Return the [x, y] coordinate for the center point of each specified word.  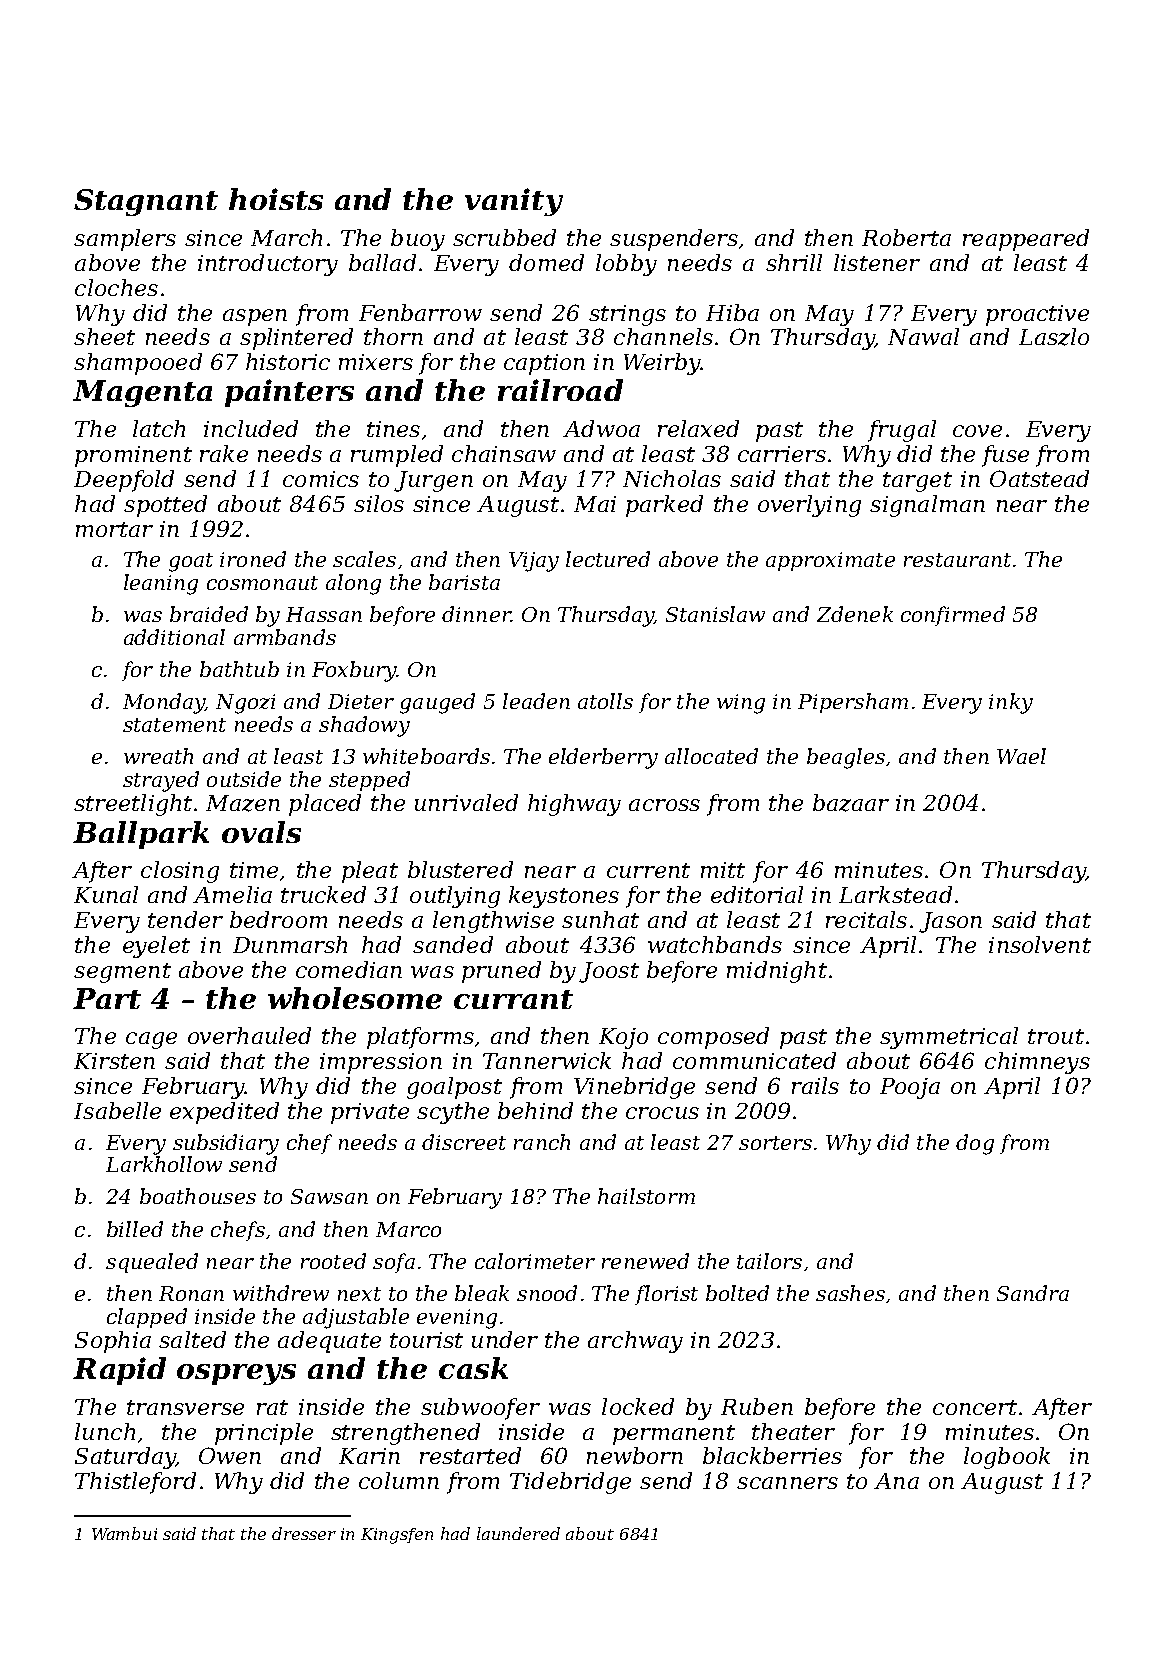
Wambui [124, 1533]
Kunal [106, 894]
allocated [711, 756]
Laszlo [1054, 337]
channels [663, 336]
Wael [1021, 756]
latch [159, 428]
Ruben [757, 1406]
